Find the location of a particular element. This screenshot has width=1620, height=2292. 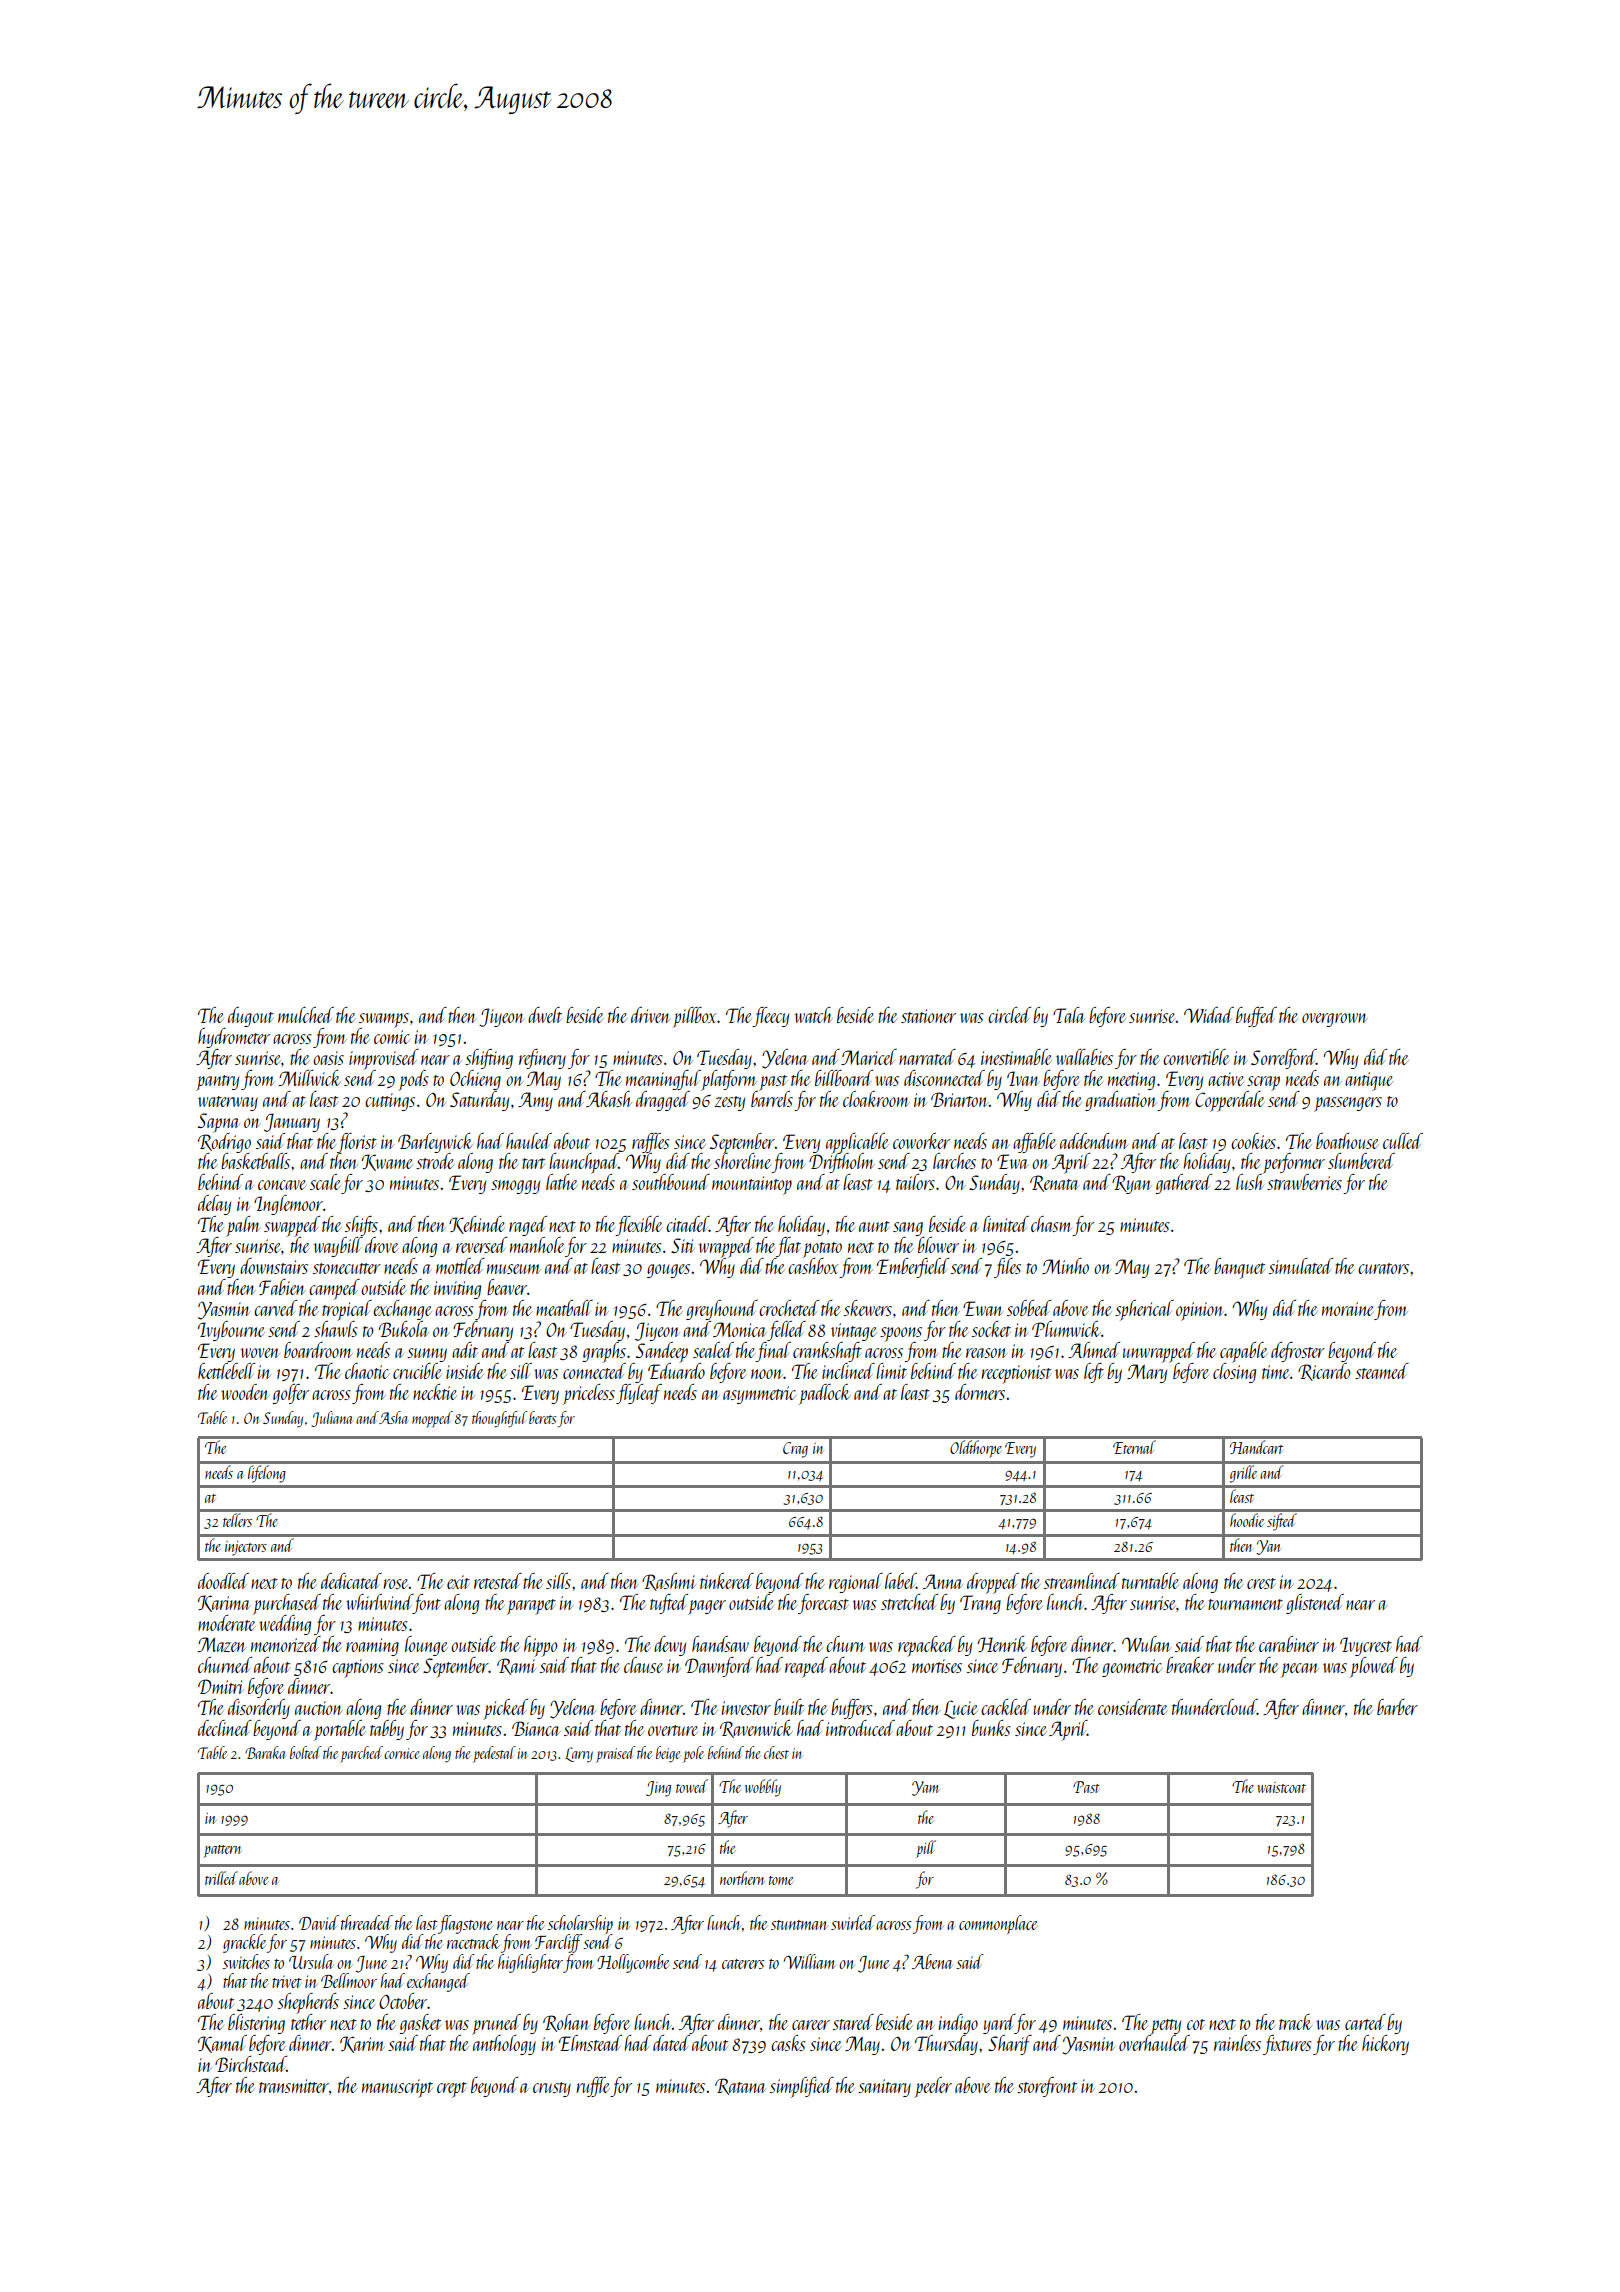

dugout is located at coordinates (251, 1017).
